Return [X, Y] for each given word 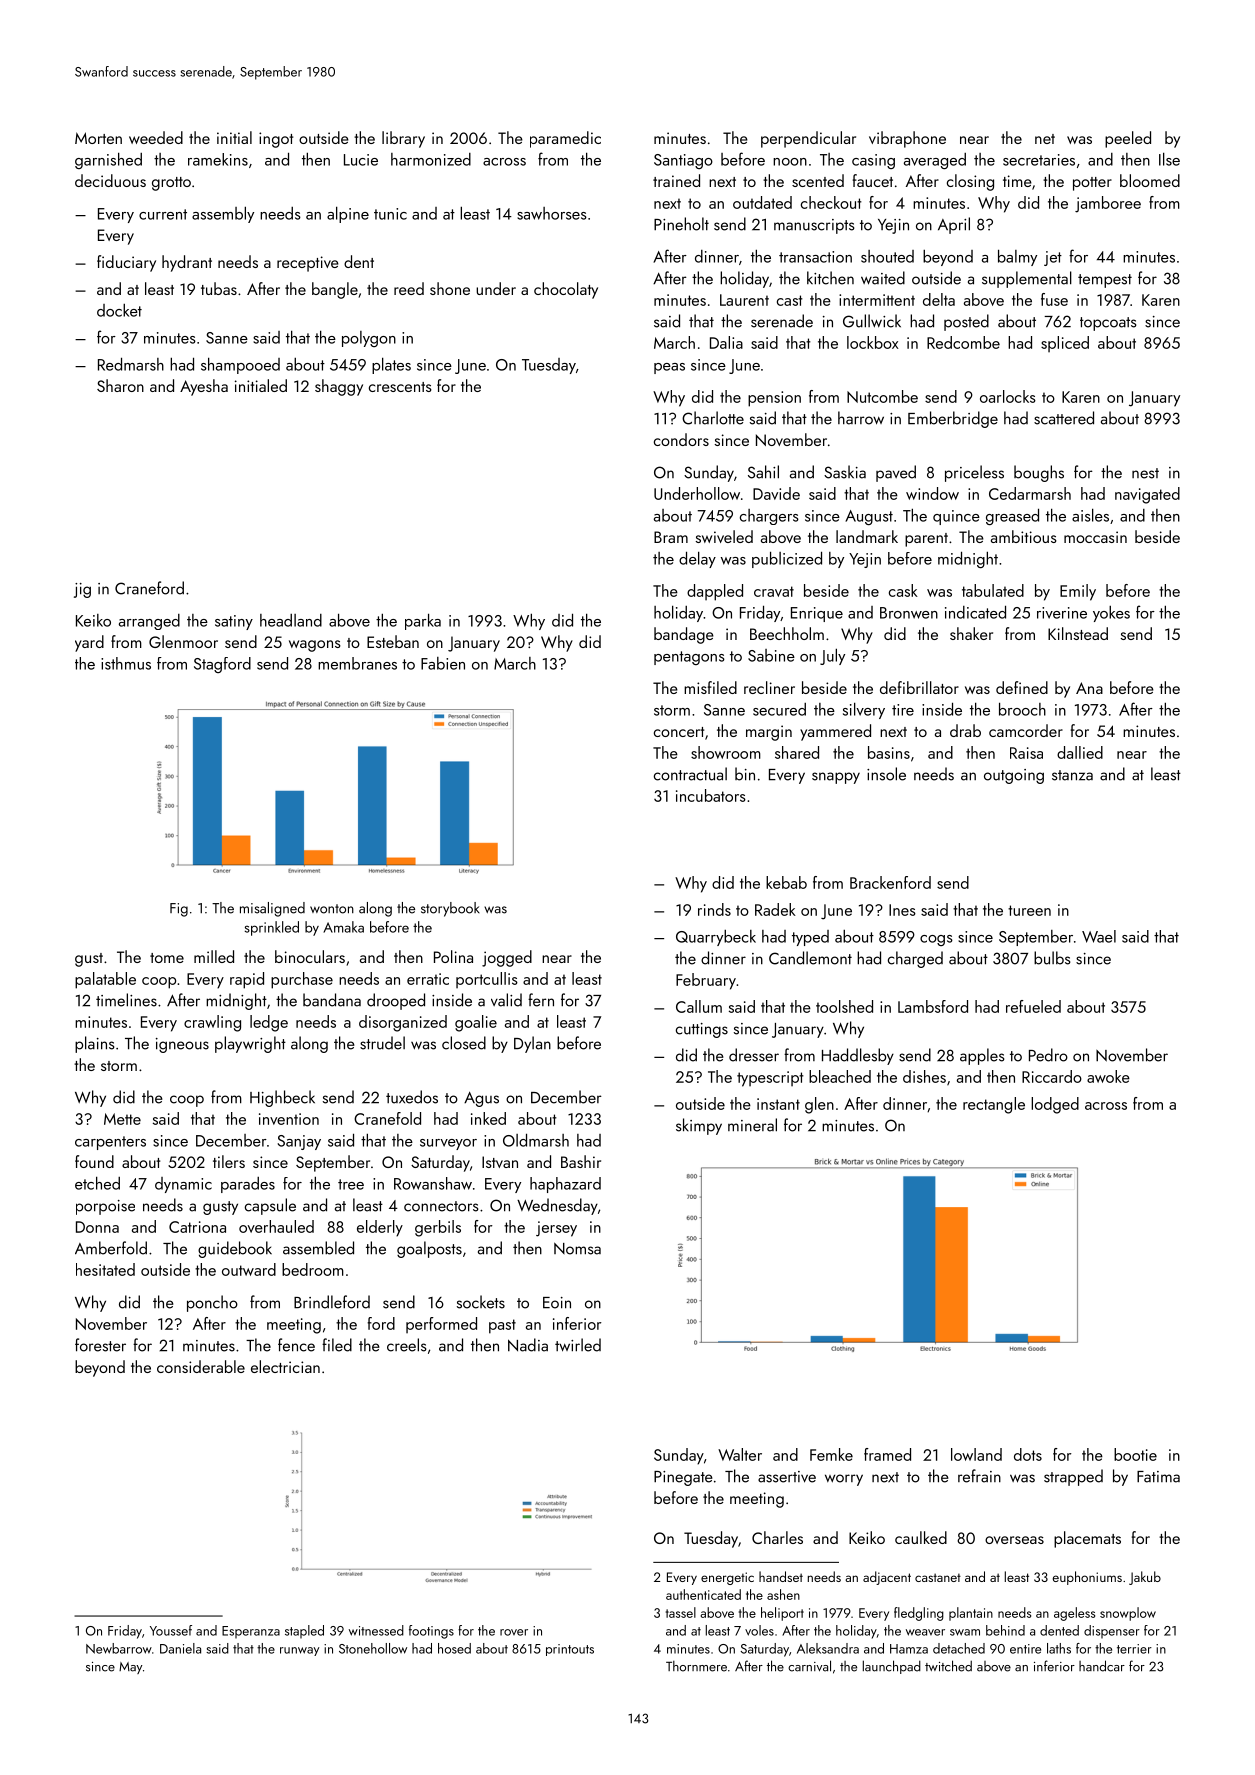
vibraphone [907, 139]
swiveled [724, 536]
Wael [1099, 936]
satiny [234, 622]
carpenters [110, 1143]
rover [514, 1632]
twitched [948, 1666]
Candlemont [810, 958]
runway [299, 1651]
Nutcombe [882, 396]
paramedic [565, 139]
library [403, 139]
